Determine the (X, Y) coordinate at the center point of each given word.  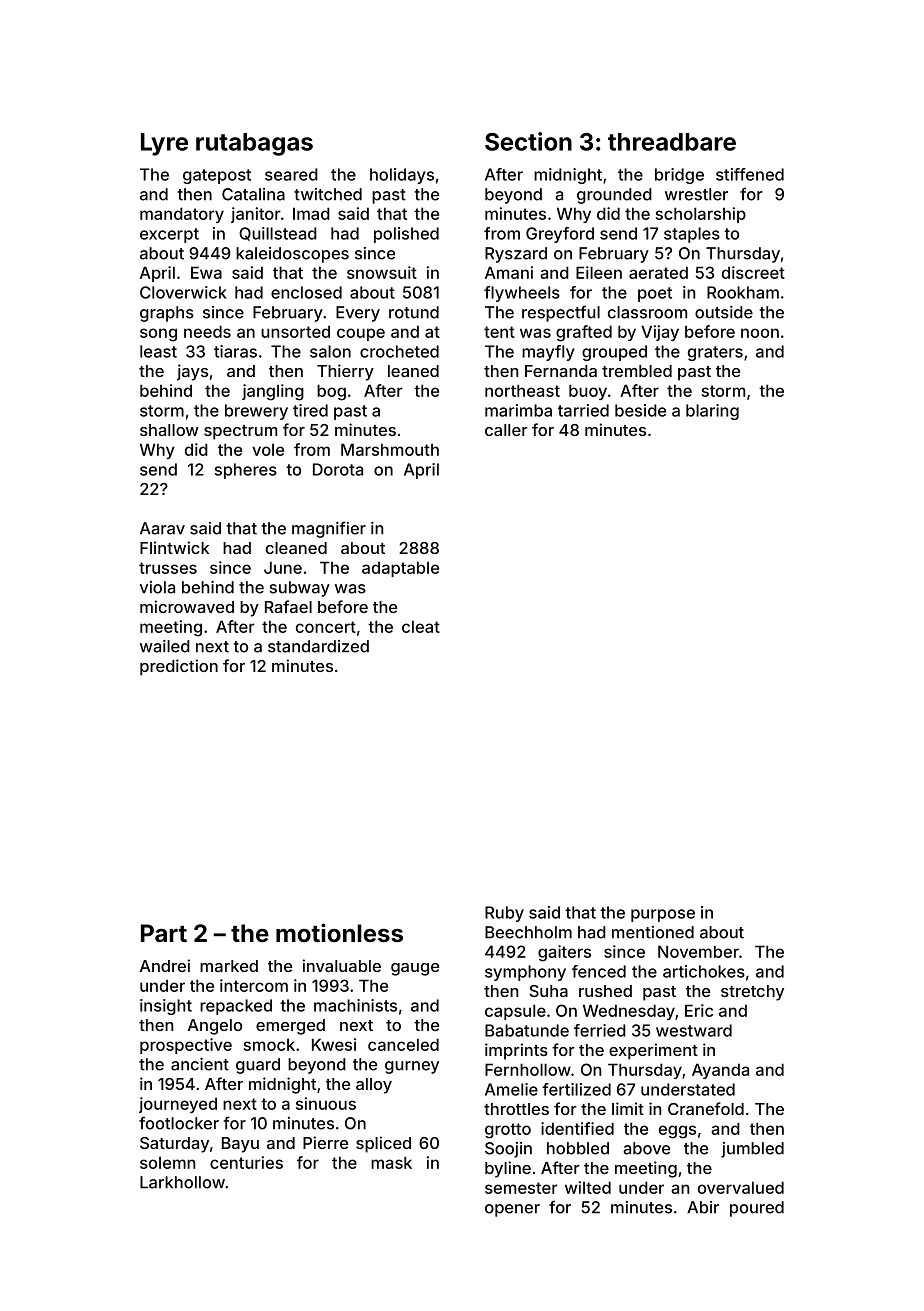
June (283, 567)
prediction (179, 667)
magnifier (329, 529)
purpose (663, 915)
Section (528, 141)
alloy (374, 1086)
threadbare (672, 142)
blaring (712, 412)
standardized (318, 646)
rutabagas (254, 144)
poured (757, 1209)
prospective (186, 1046)
